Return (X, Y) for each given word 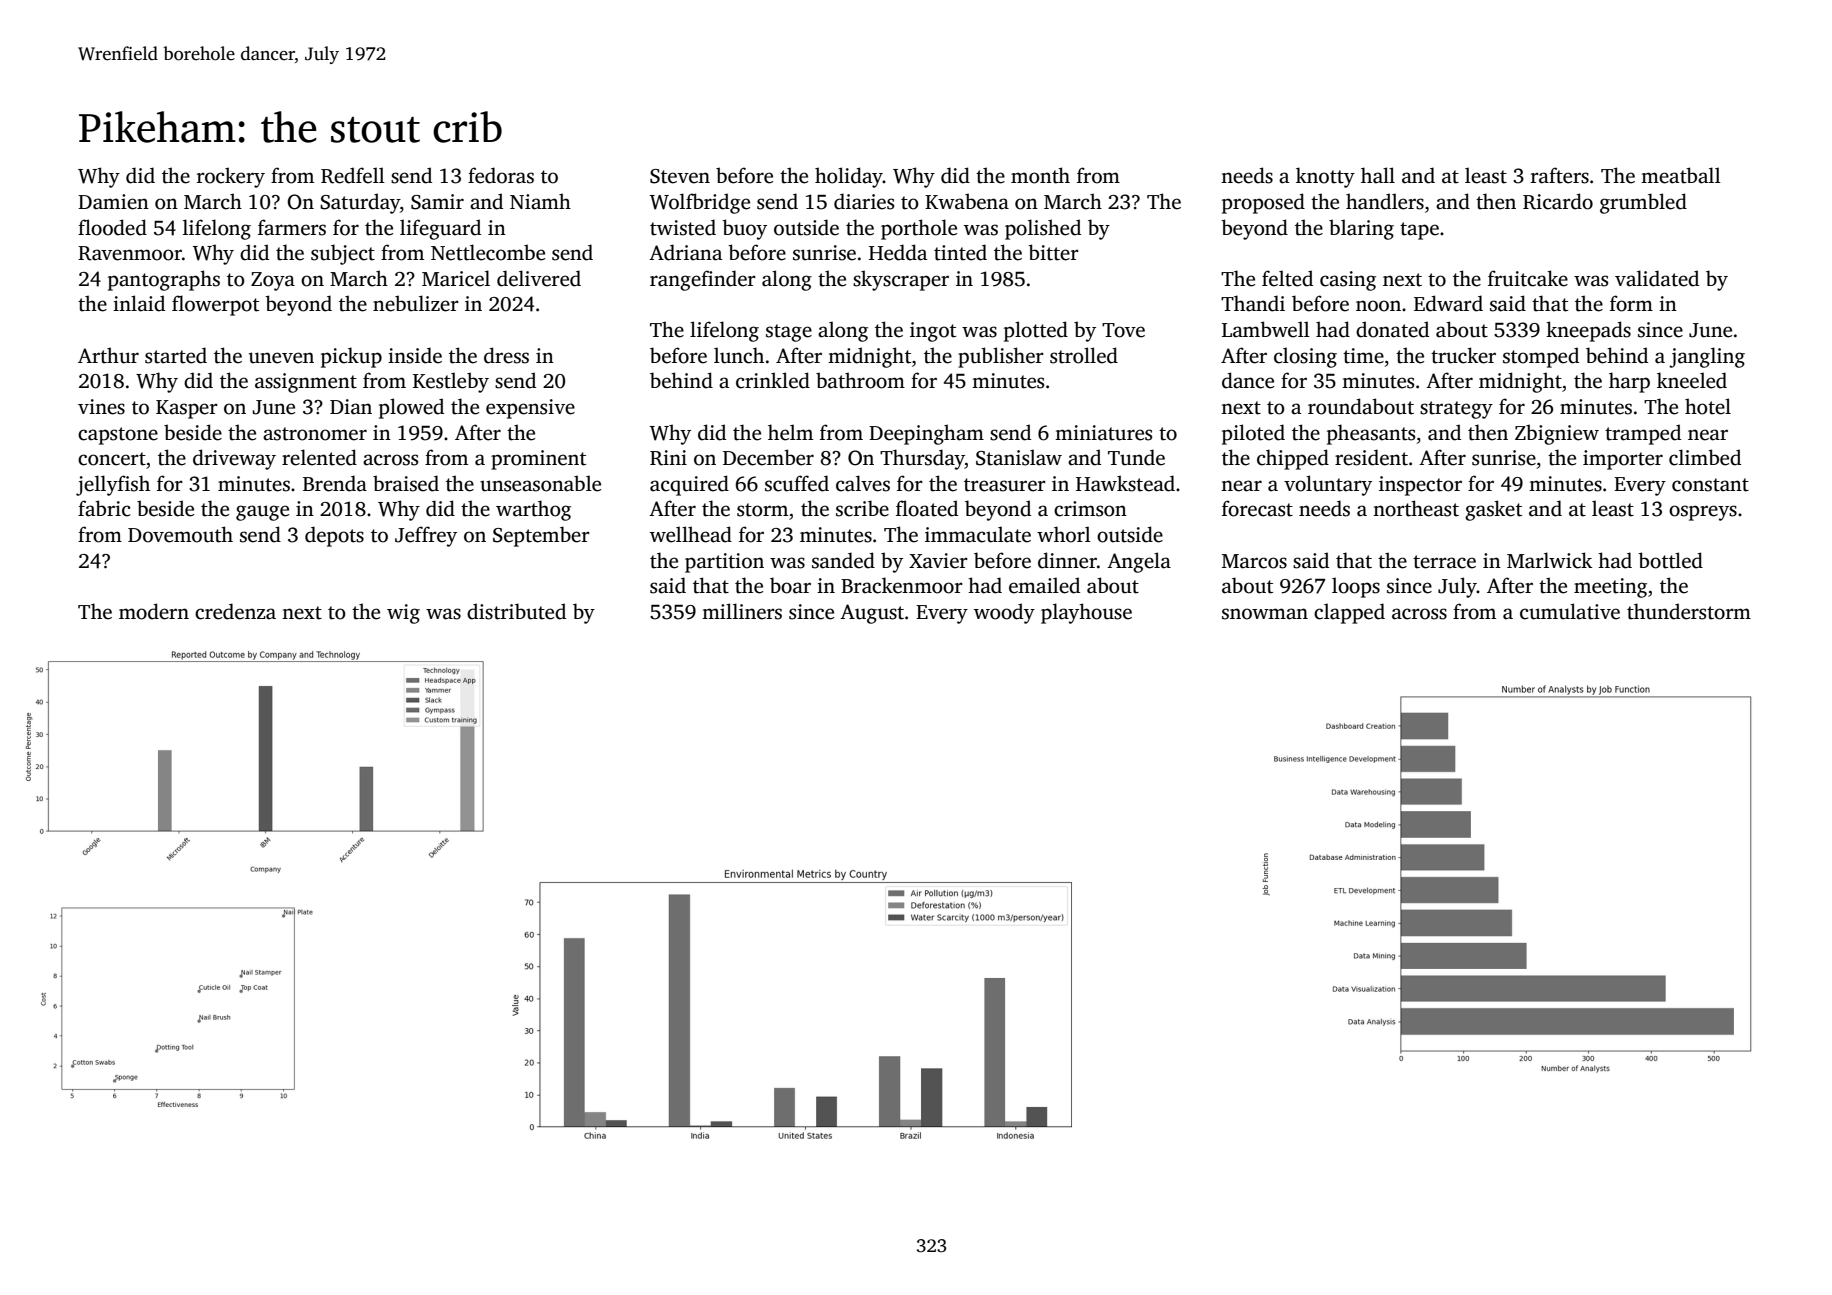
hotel (1708, 406)
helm (790, 432)
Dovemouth (180, 534)
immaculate (978, 534)
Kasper (187, 409)
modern (154, 611)
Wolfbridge (700, 203)
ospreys (1703, 513)
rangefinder (703, 280)
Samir (437, 202)
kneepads (1588, 331)
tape (1419, 231)
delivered (539, 278)
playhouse (1086, 613)
